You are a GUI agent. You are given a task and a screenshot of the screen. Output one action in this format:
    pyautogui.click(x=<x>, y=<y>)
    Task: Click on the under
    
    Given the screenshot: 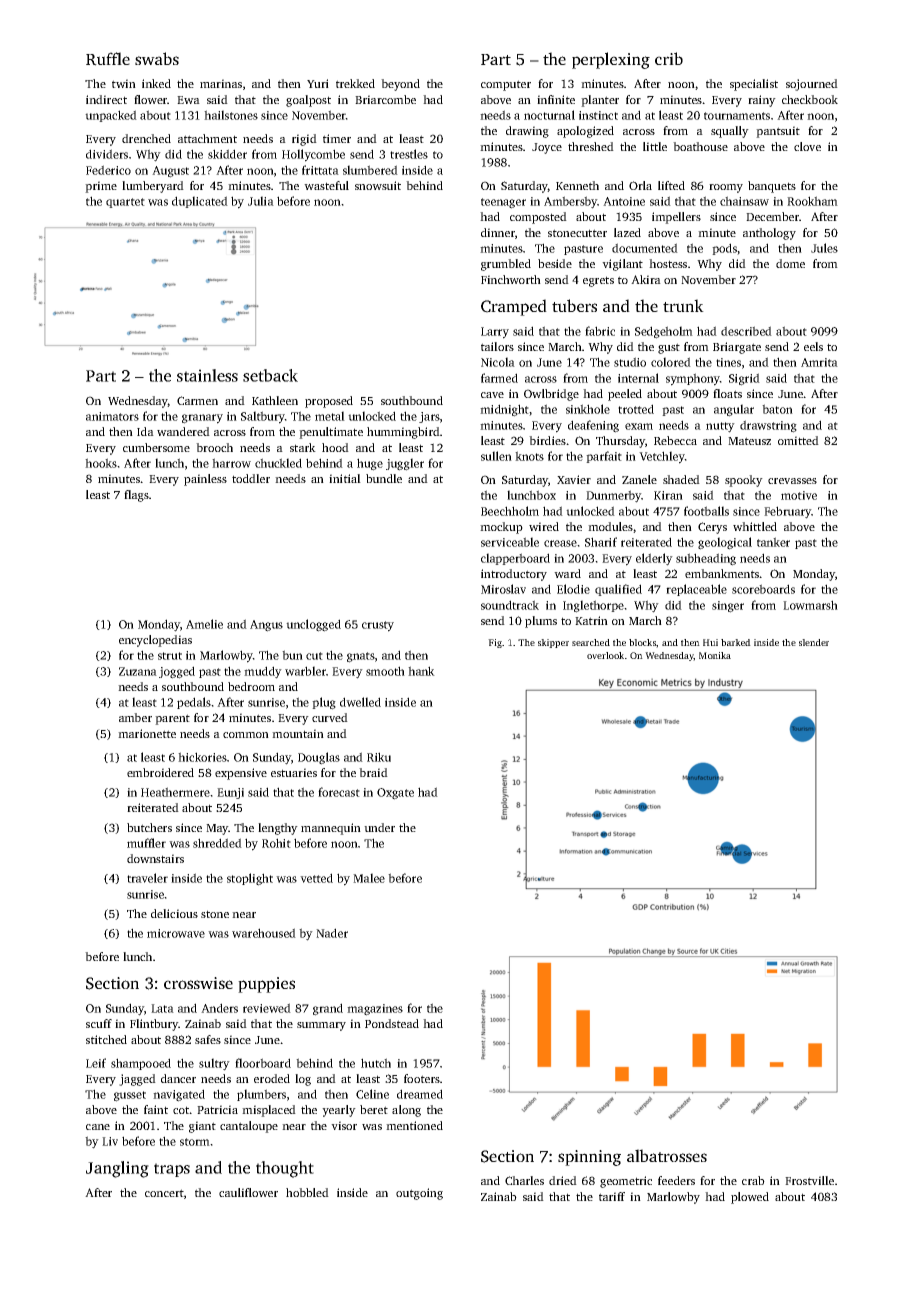 What is the action you would take?
    pyautogui.click(x=379, y=827)
